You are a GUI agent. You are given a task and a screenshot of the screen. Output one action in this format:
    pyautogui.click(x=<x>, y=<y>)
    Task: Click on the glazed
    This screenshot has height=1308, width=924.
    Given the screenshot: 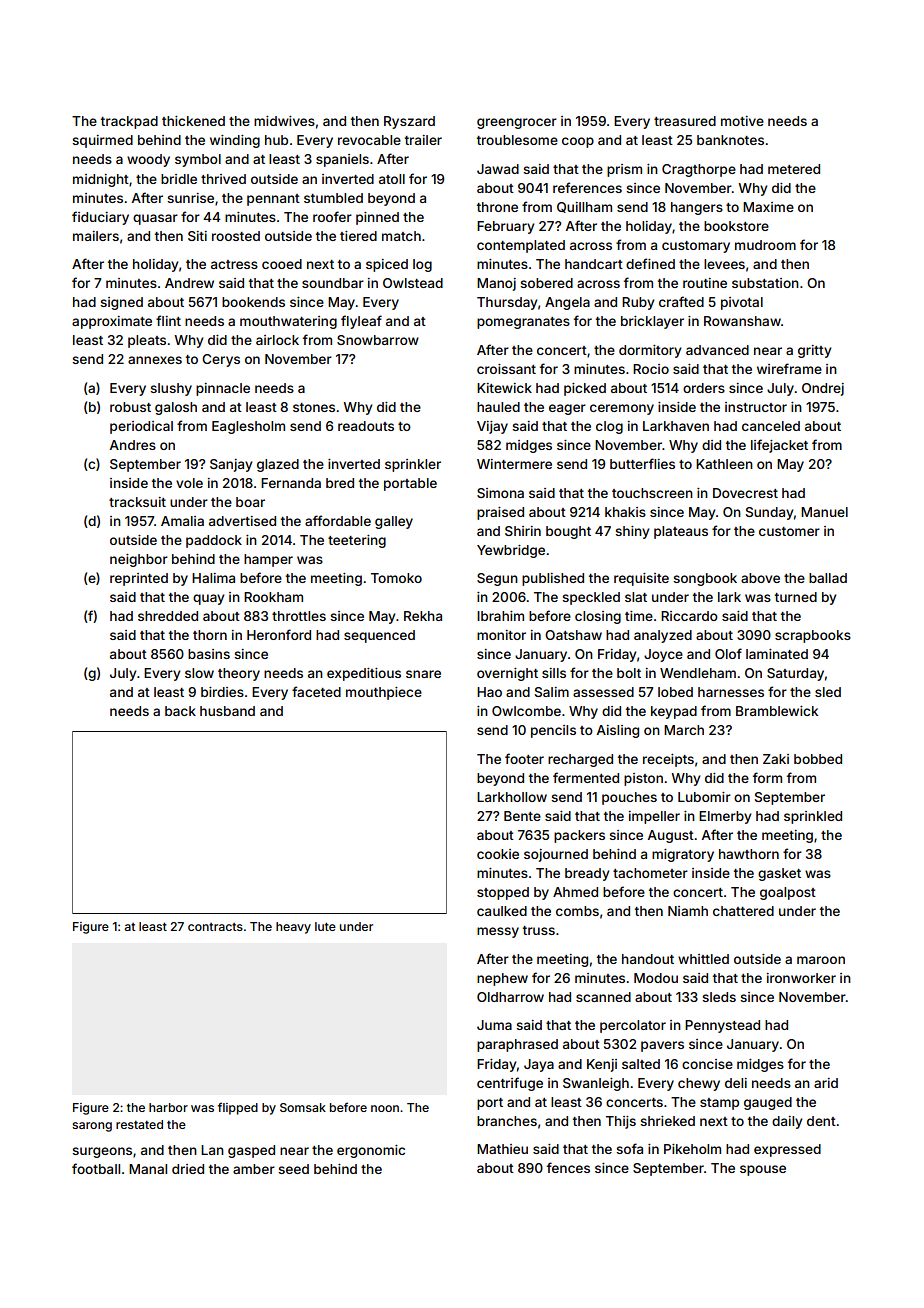 What is the action you would take?
    pyautogui.click(x=278, y=465)
